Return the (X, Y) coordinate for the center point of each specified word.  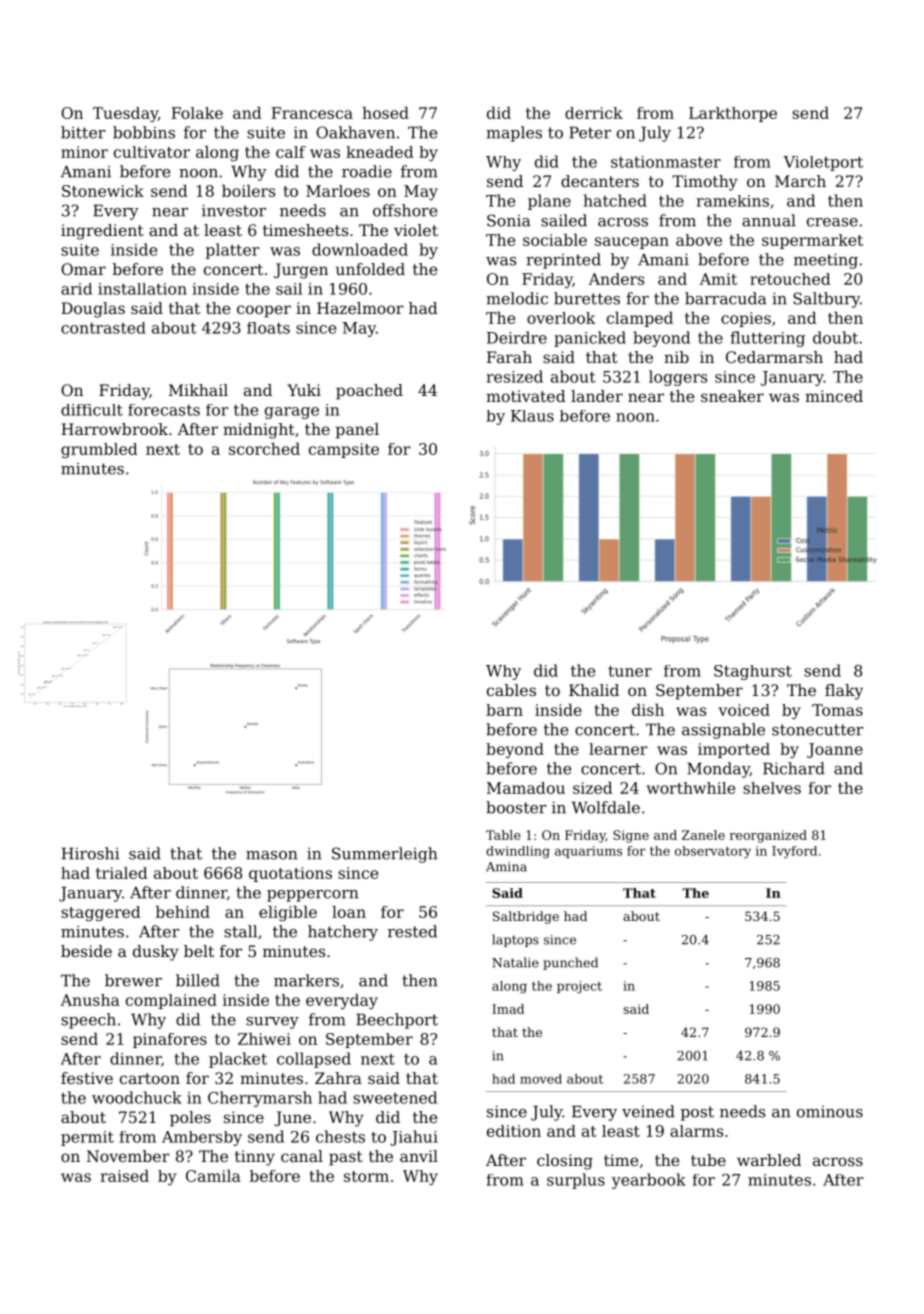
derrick (594, 113)
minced (834, 396)
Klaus (532, 416)
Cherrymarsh (260, 1099)
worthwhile (691, 788)
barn (504, 710)
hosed (385, 113)
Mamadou (526, 788)
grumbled (99, 450)
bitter (83, 132)
